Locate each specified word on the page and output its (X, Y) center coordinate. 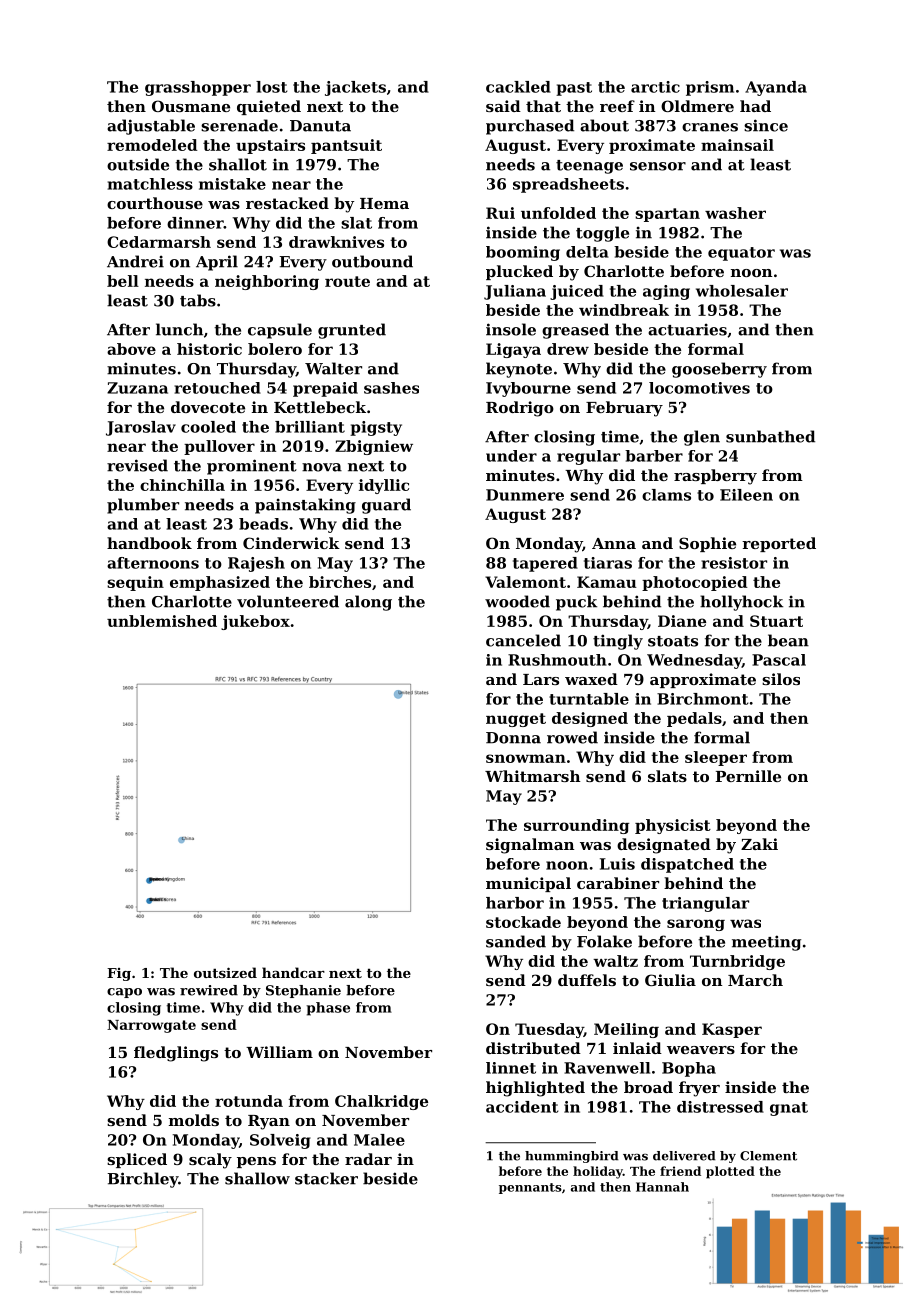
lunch (179, 329)
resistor (734, 563)
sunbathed (770, 436)
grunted (352, 331)
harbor (515, 903)
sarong (696, 925)
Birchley (142, 1180)
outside (138, 164)
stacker (326, 1178)
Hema (384, 203)
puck (576, 603)
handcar (293, 972)
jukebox (255, 622)
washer (735, 213)
